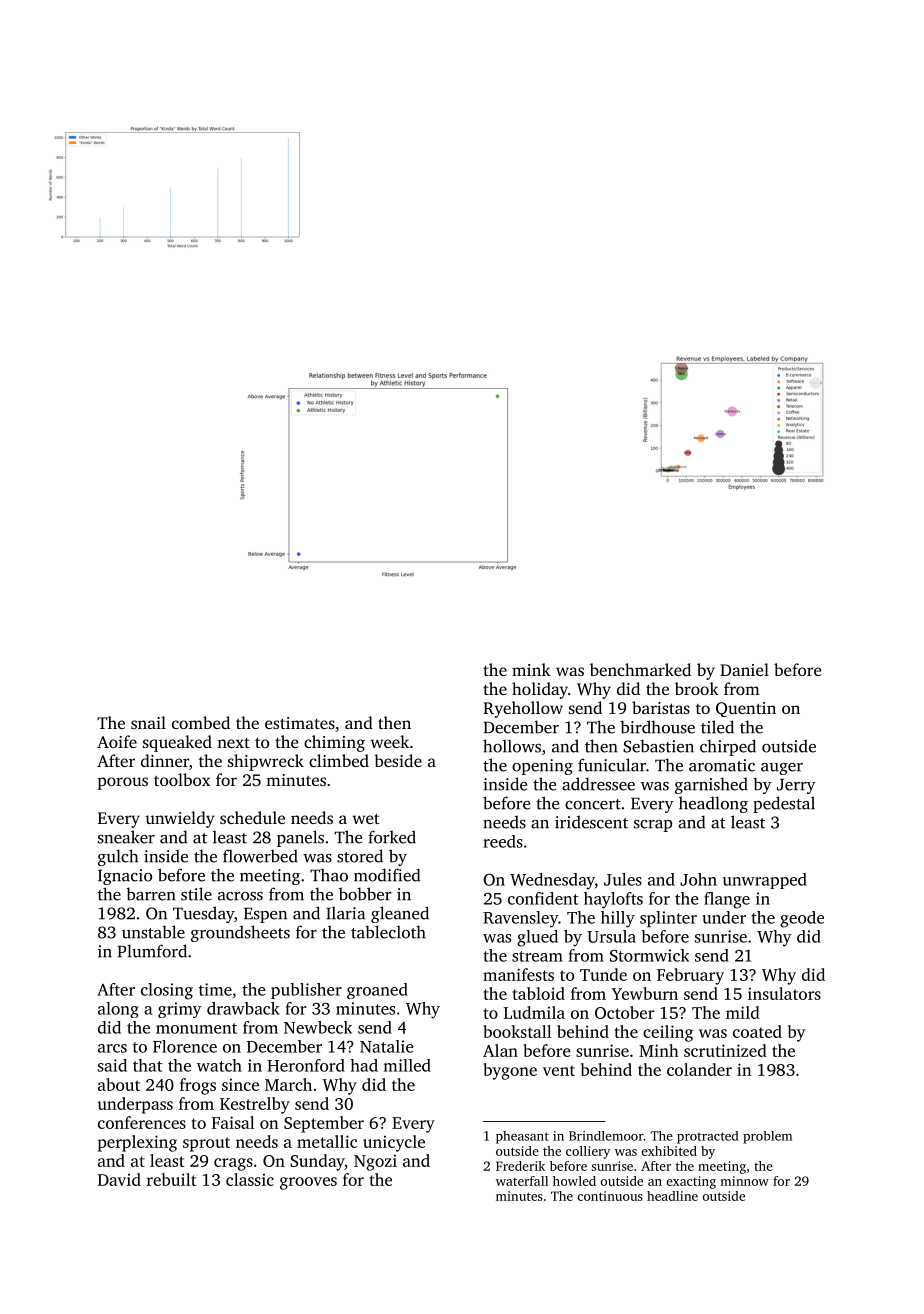 The image size is (924, 1314). I want to click on unicycle, so click(394, 1143).
